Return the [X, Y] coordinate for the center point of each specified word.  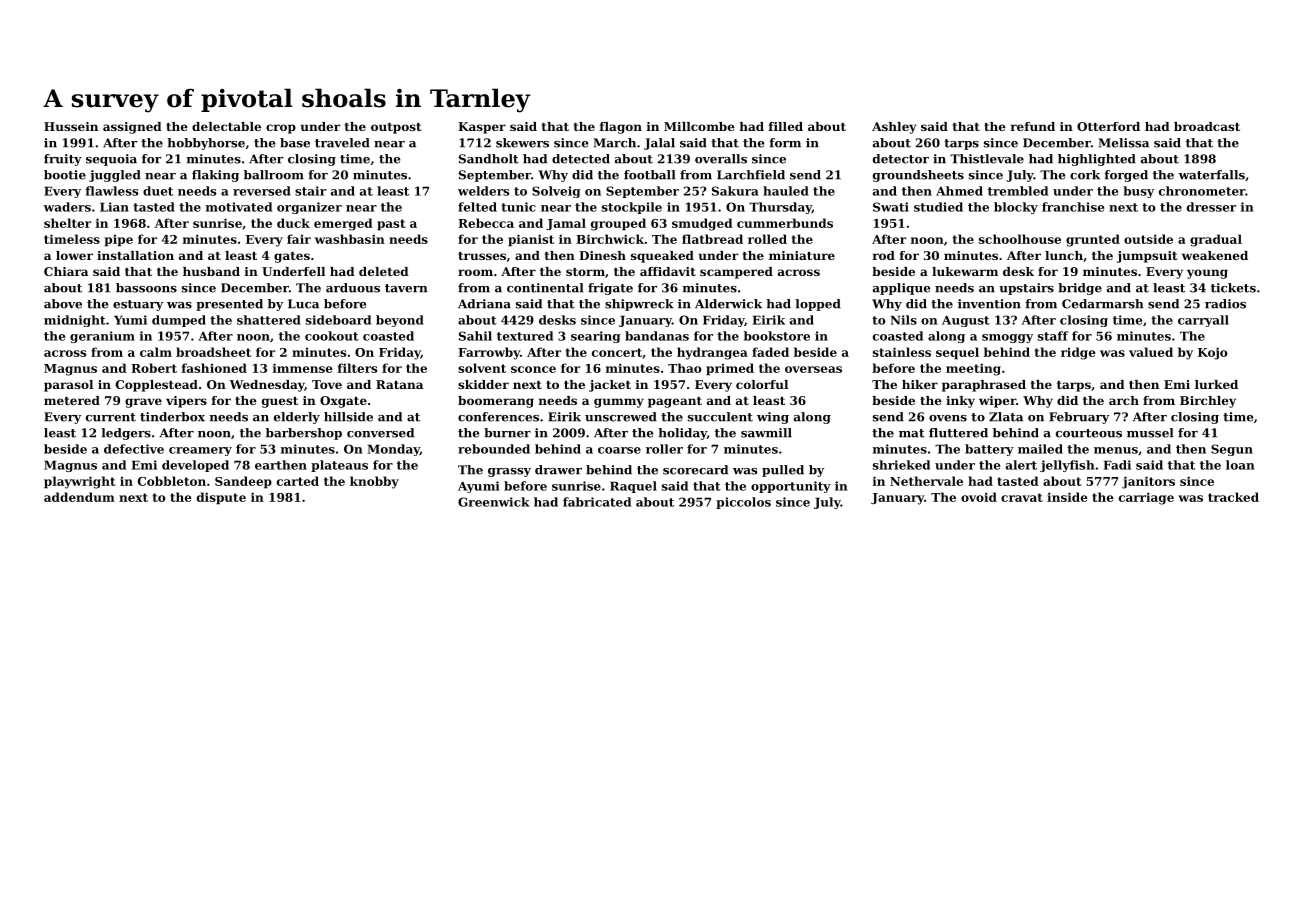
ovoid [979, 497]
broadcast [1207, 126]
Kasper [482, 128]
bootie [65, 175]
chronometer [1202, 191]
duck [293, 223]
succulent [720, 417]
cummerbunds [785, 223]
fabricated [597, 502]
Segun [1232, 450]
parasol [68, 386]
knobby [374, 482]
